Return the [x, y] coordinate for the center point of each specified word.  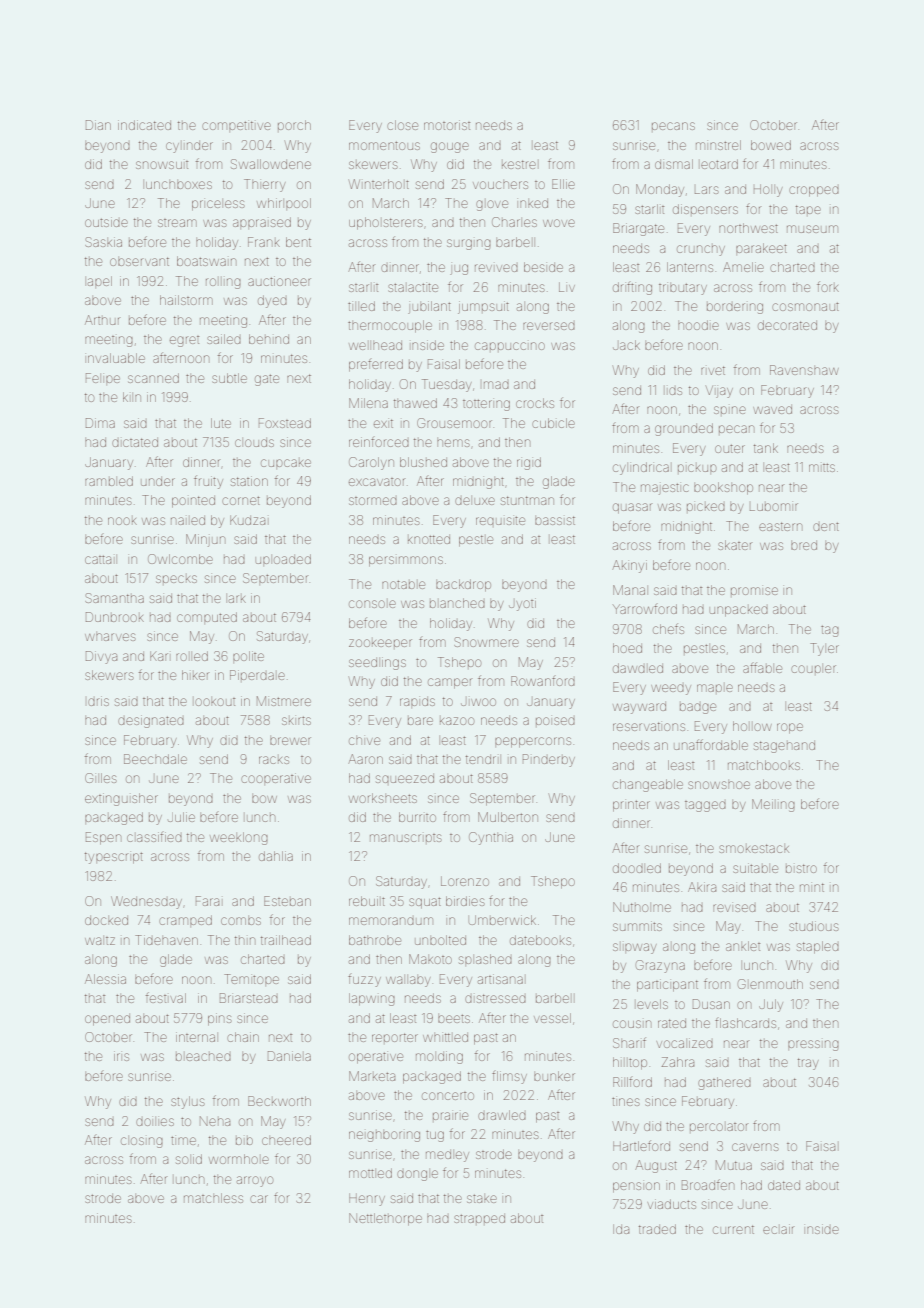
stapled [818, 947]
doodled [637, 868]
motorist [447, 125]
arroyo [255, 1181]
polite [248, 656]
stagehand [784, 747]
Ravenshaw [804, 370]
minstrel [718, 145]
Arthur [102, 320]
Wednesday [146, 902]
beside [543, 267]
